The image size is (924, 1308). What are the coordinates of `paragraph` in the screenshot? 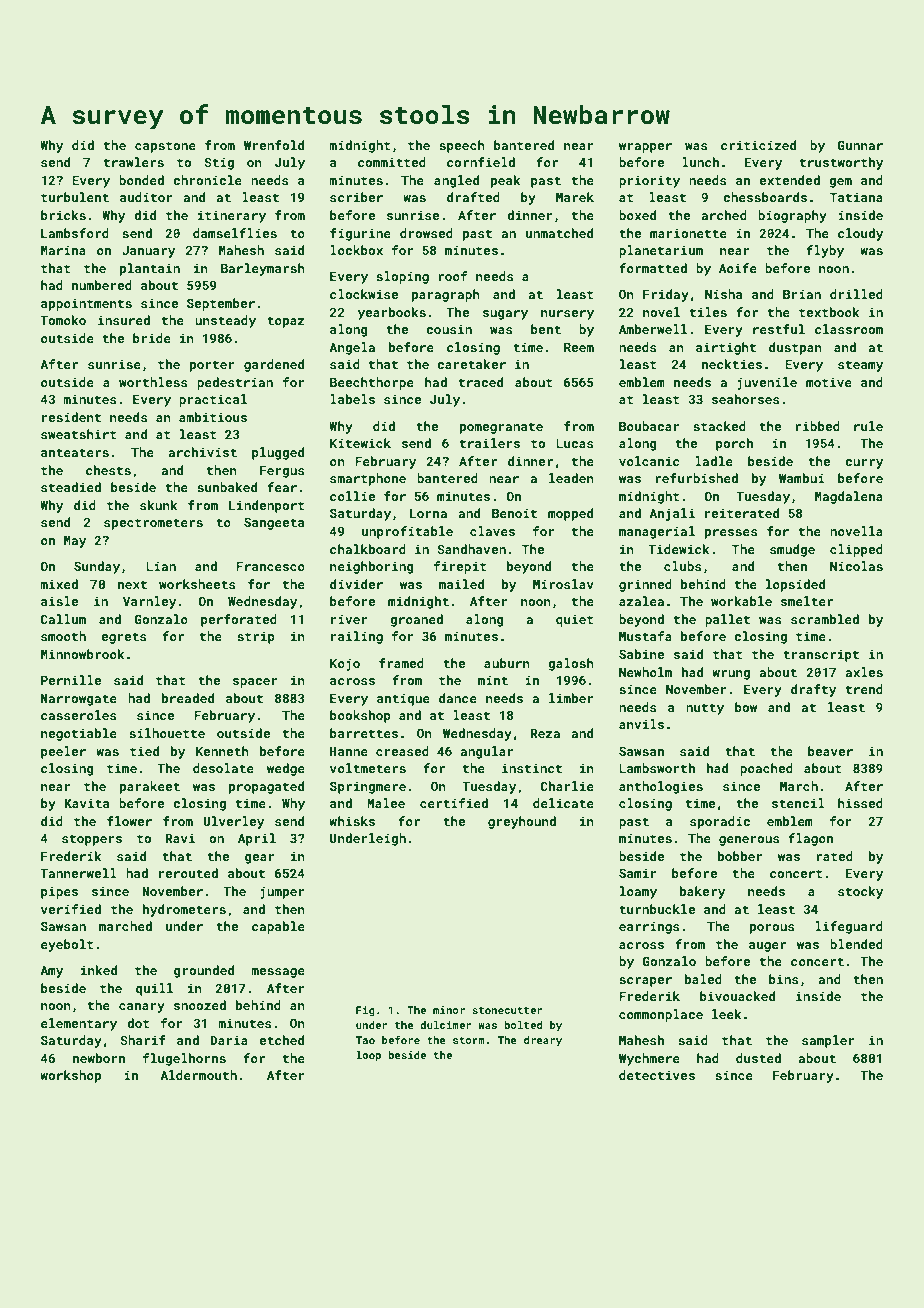 It's located at (446, 295).
